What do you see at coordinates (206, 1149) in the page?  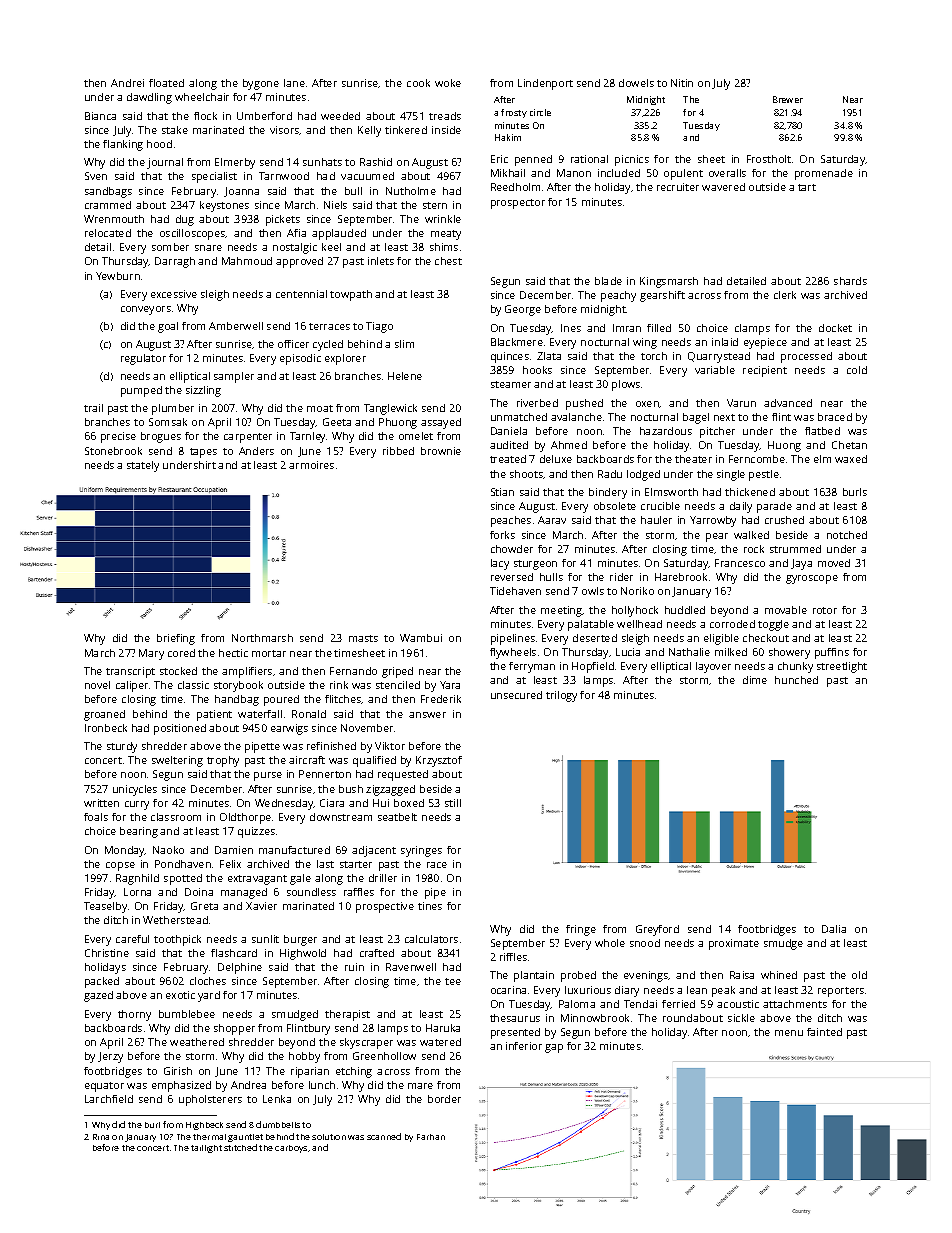 I see `taillight` at bounding box center [206, 1149].
